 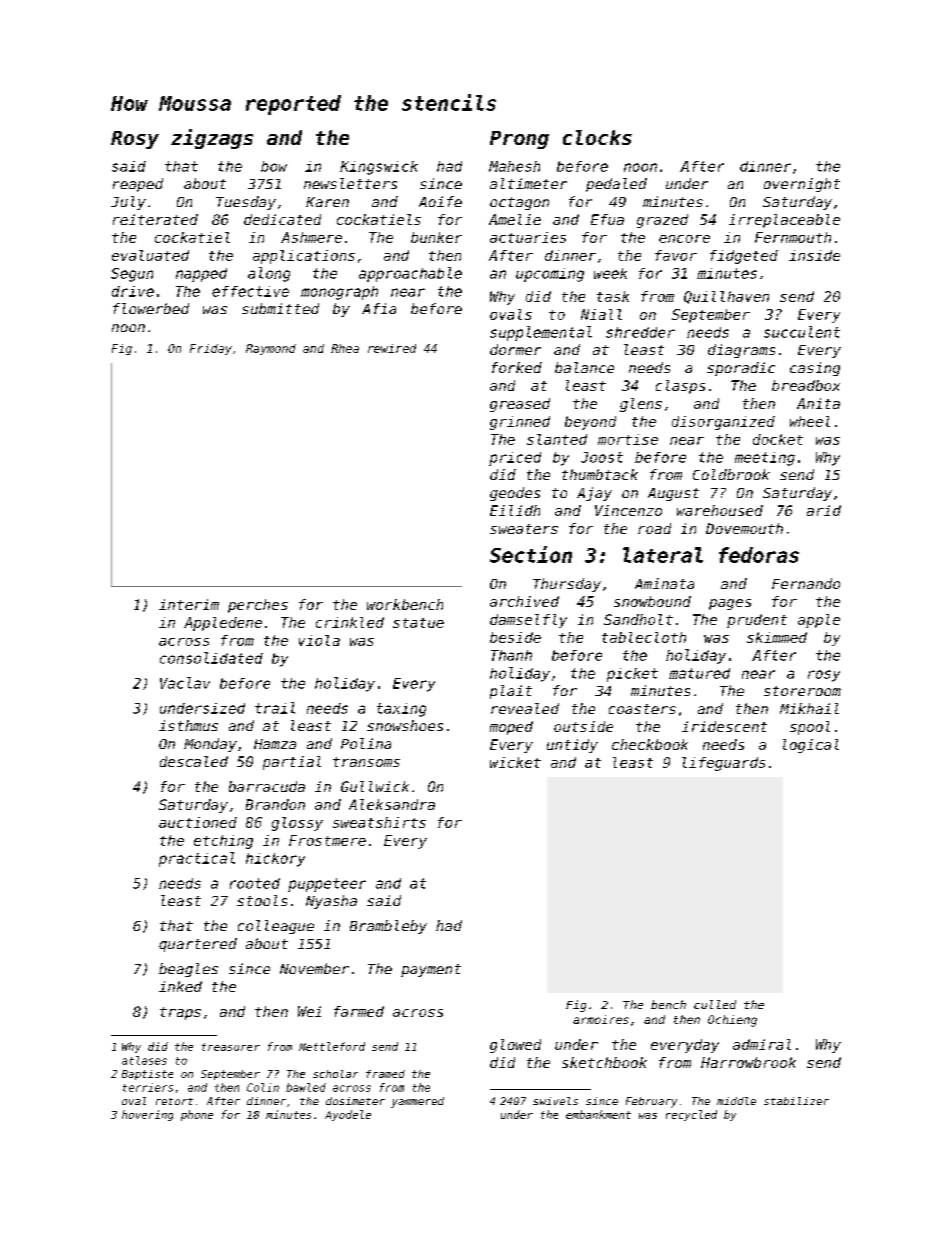 I want to click on isthmus, so click(x=188, y=725).
